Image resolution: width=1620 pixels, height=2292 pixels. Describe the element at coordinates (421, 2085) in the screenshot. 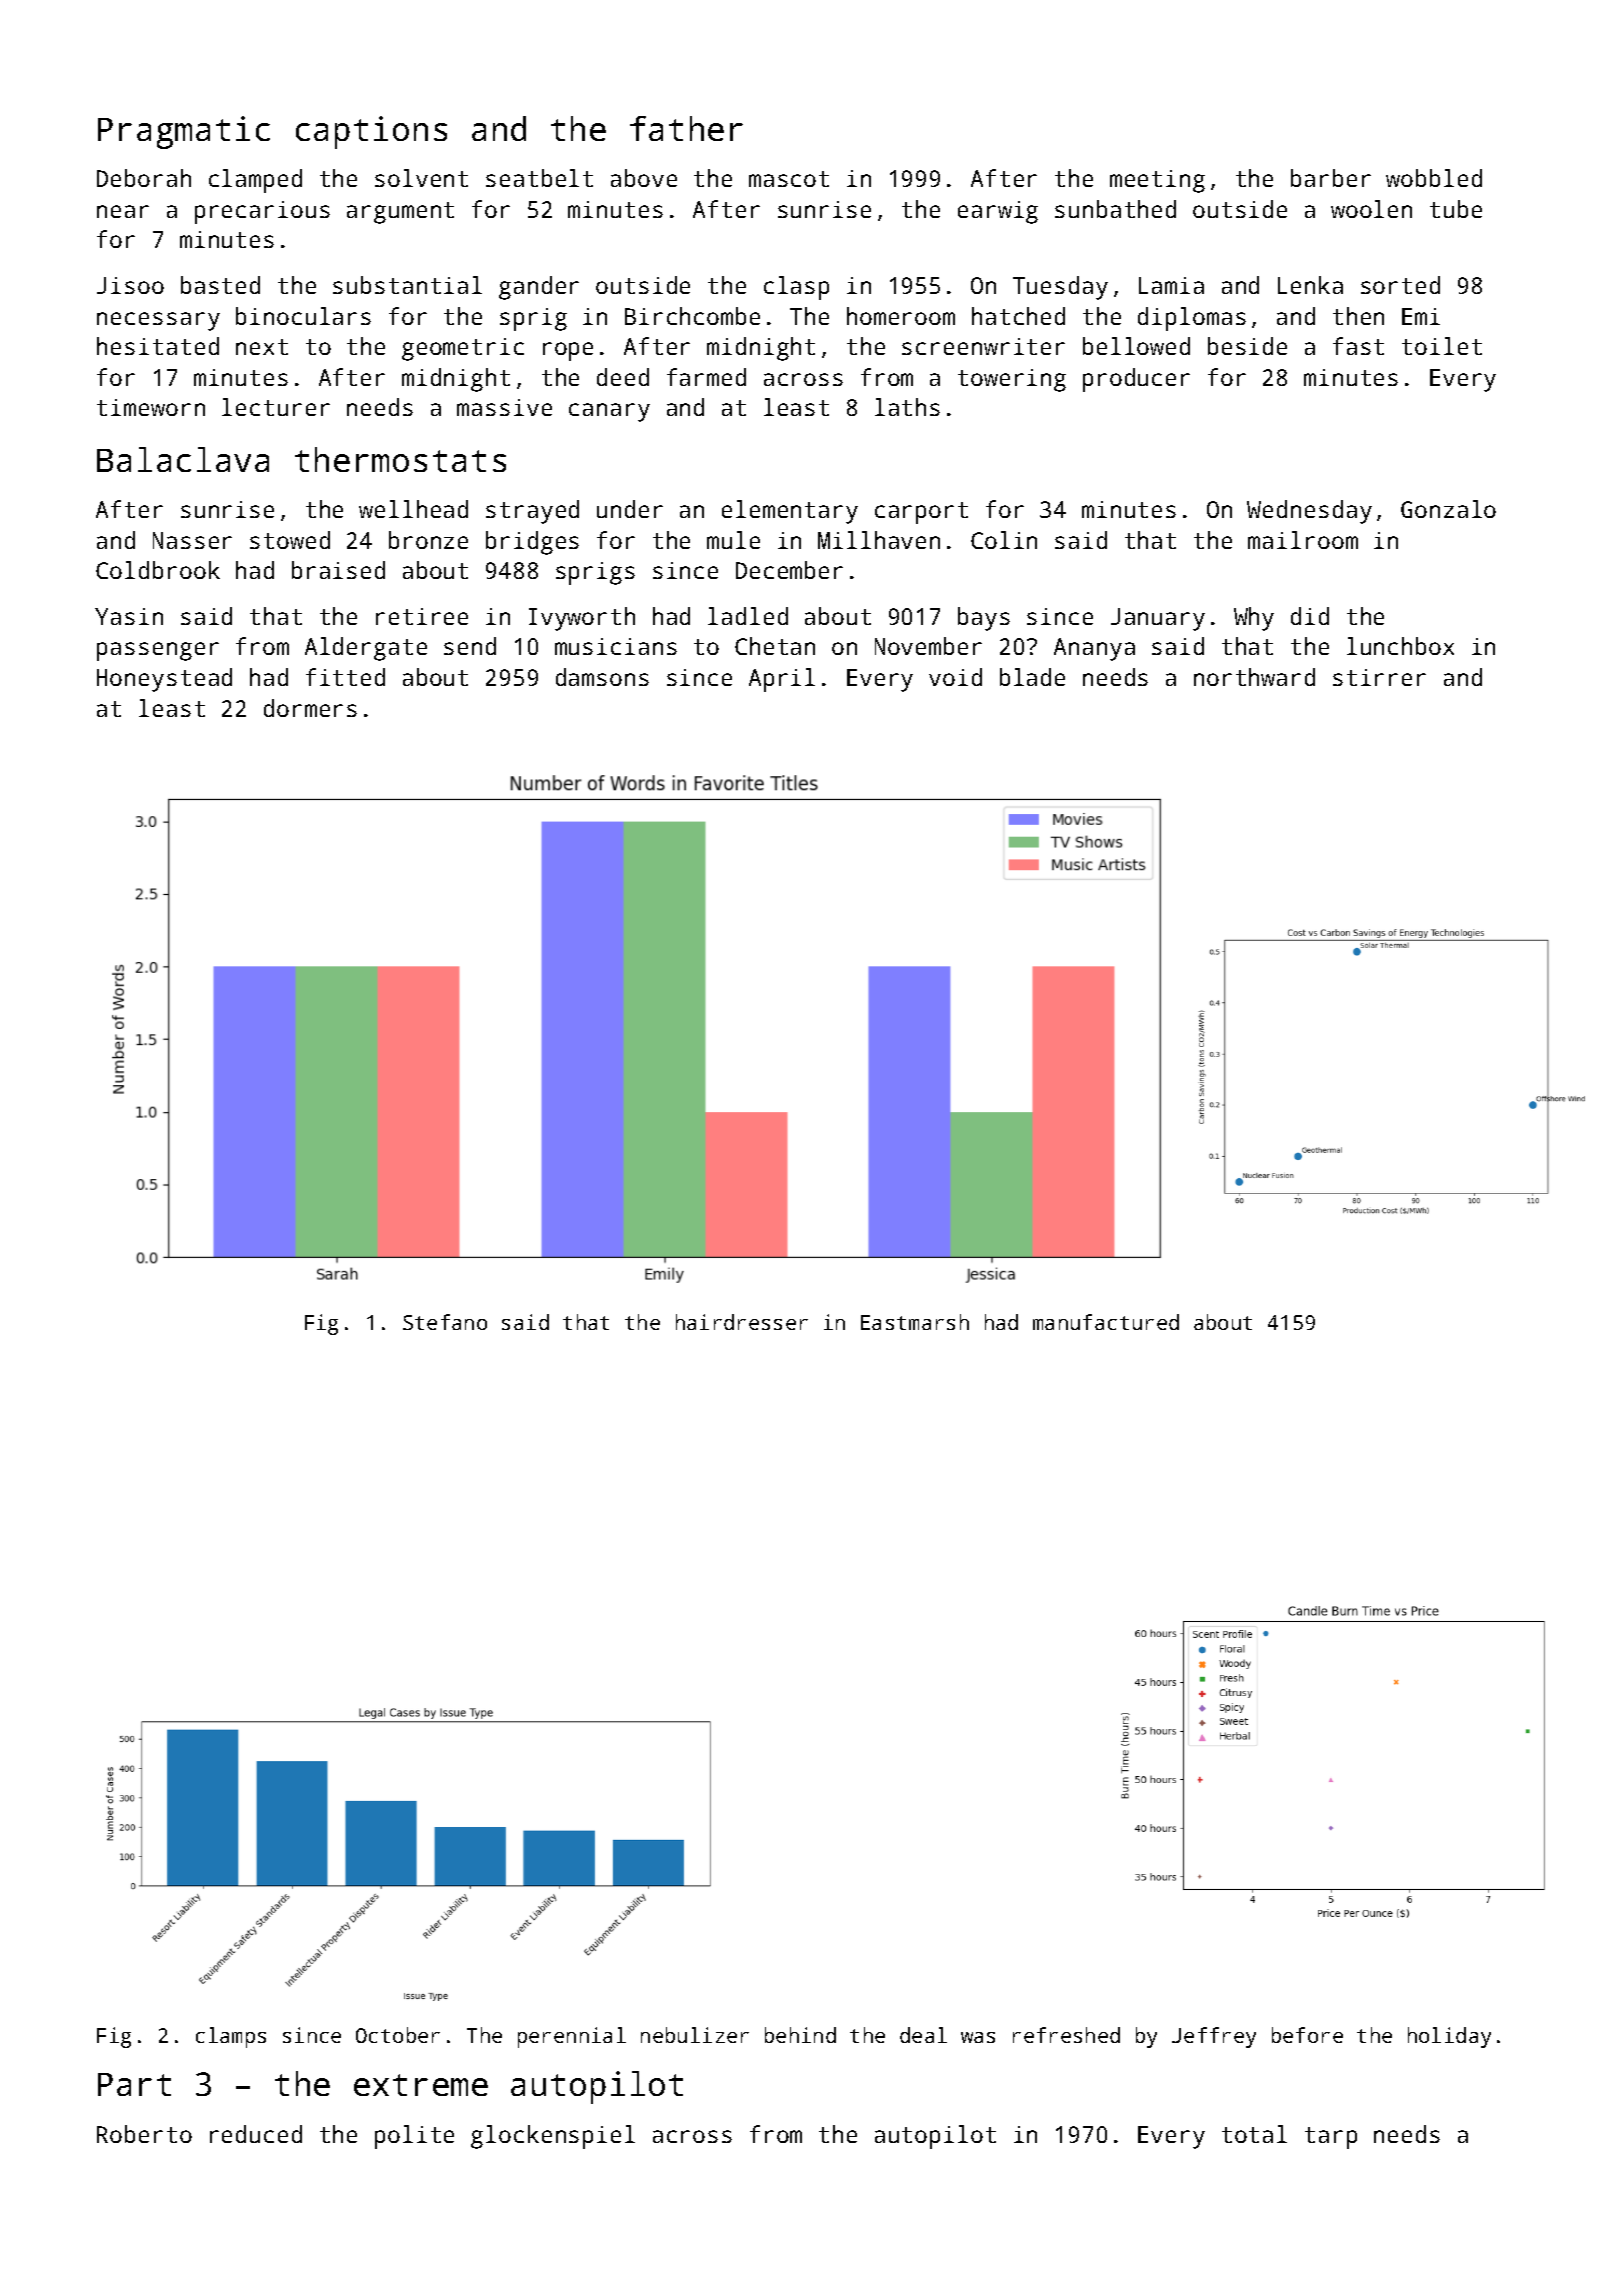

I see `extreme` at that location.
